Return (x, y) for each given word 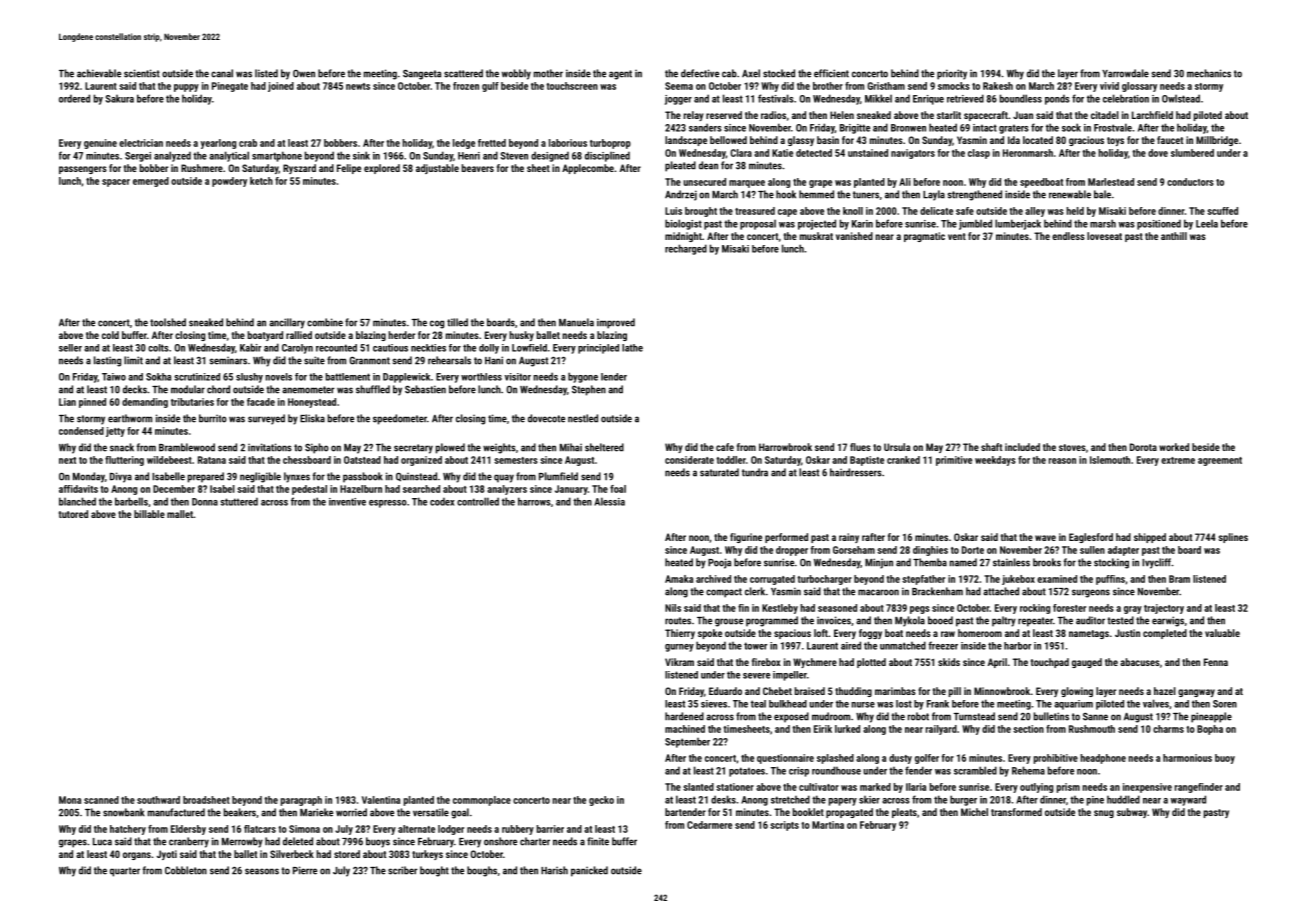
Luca (102, 842)
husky (521, 336)
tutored (73, 514)
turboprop (610, 144)
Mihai (571, 447)
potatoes (747, 772)
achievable (99, 73)
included (1022, 447)
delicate (936, 211)
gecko (601, 801)
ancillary (287, 323)
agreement (1220, 461)
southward (158, 800)
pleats (904, 813)
